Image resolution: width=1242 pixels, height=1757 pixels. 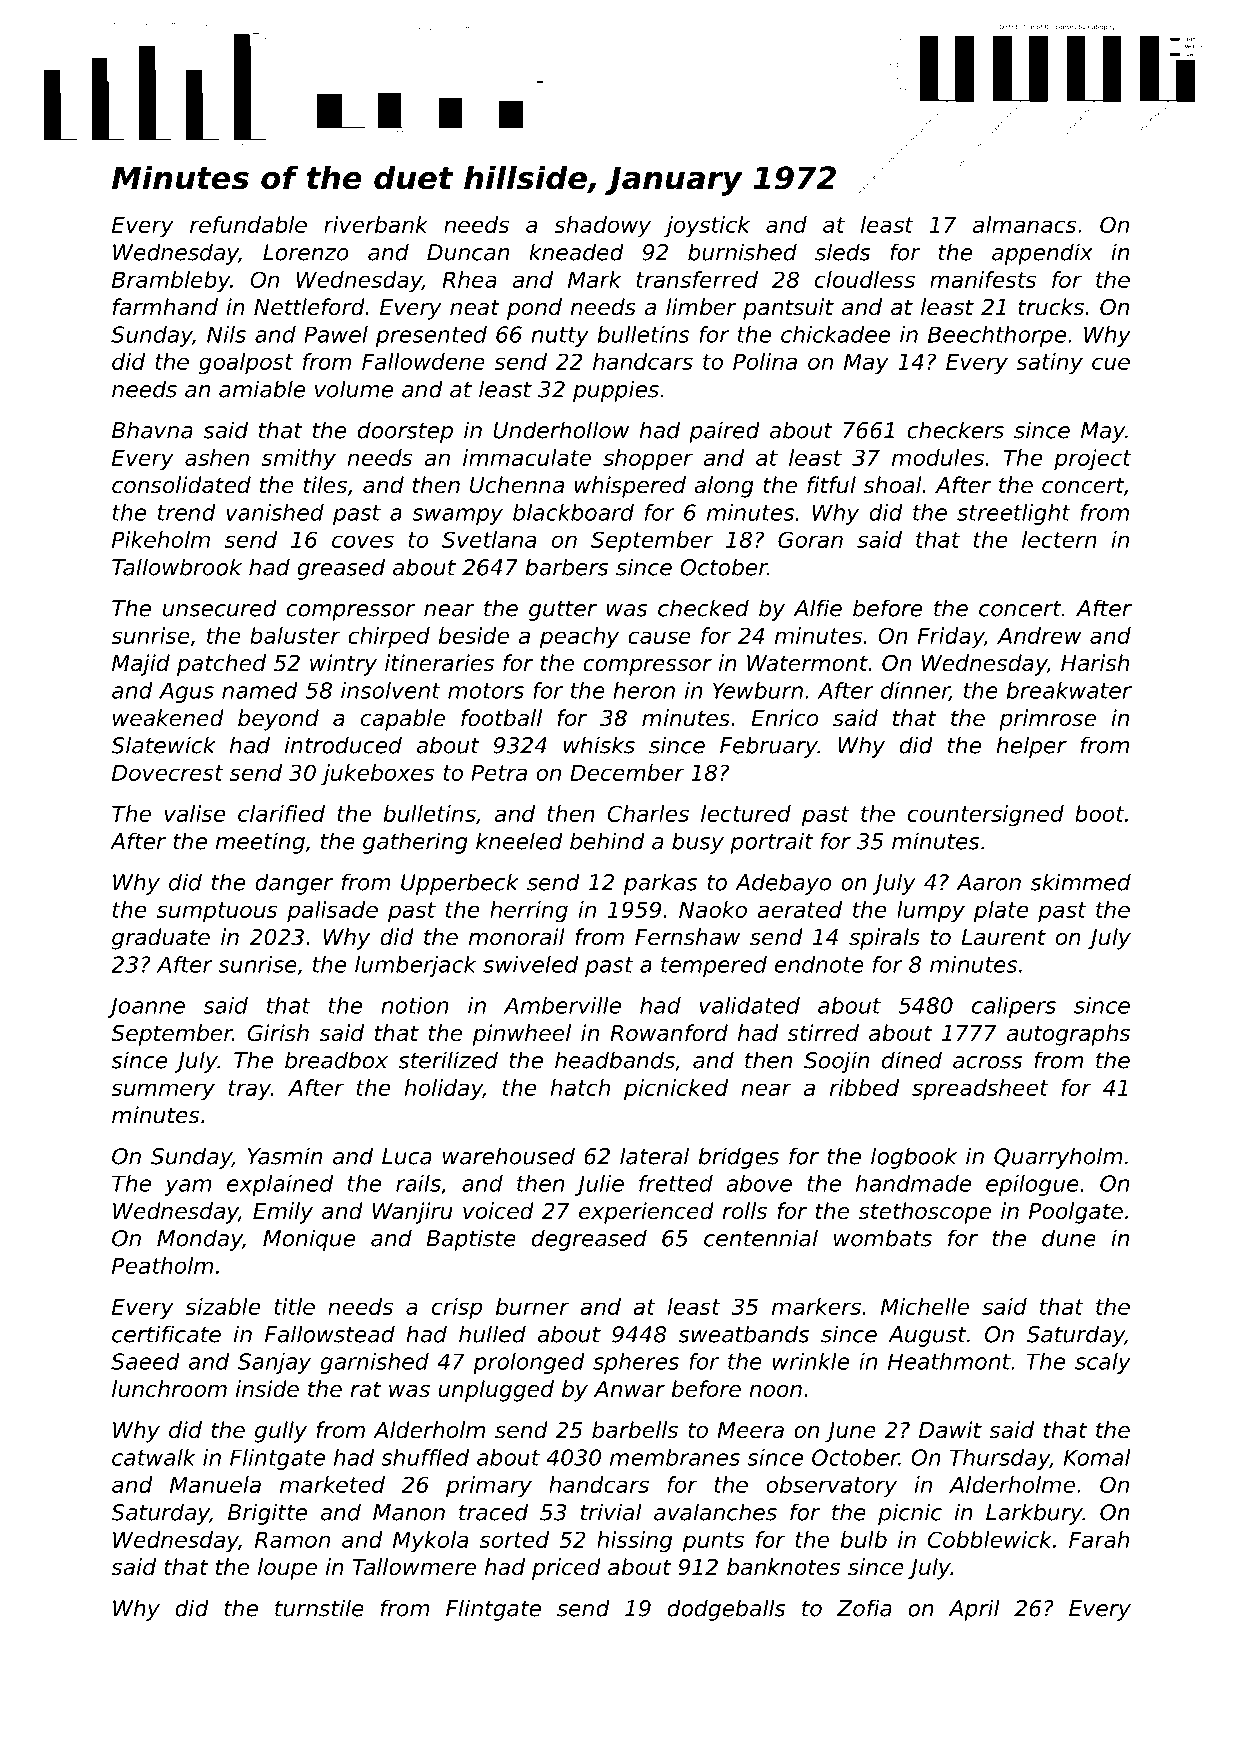 What do you see at coordinates (391, 690) in the image?
I see `insolvent` at bounding box center [391, 690].
